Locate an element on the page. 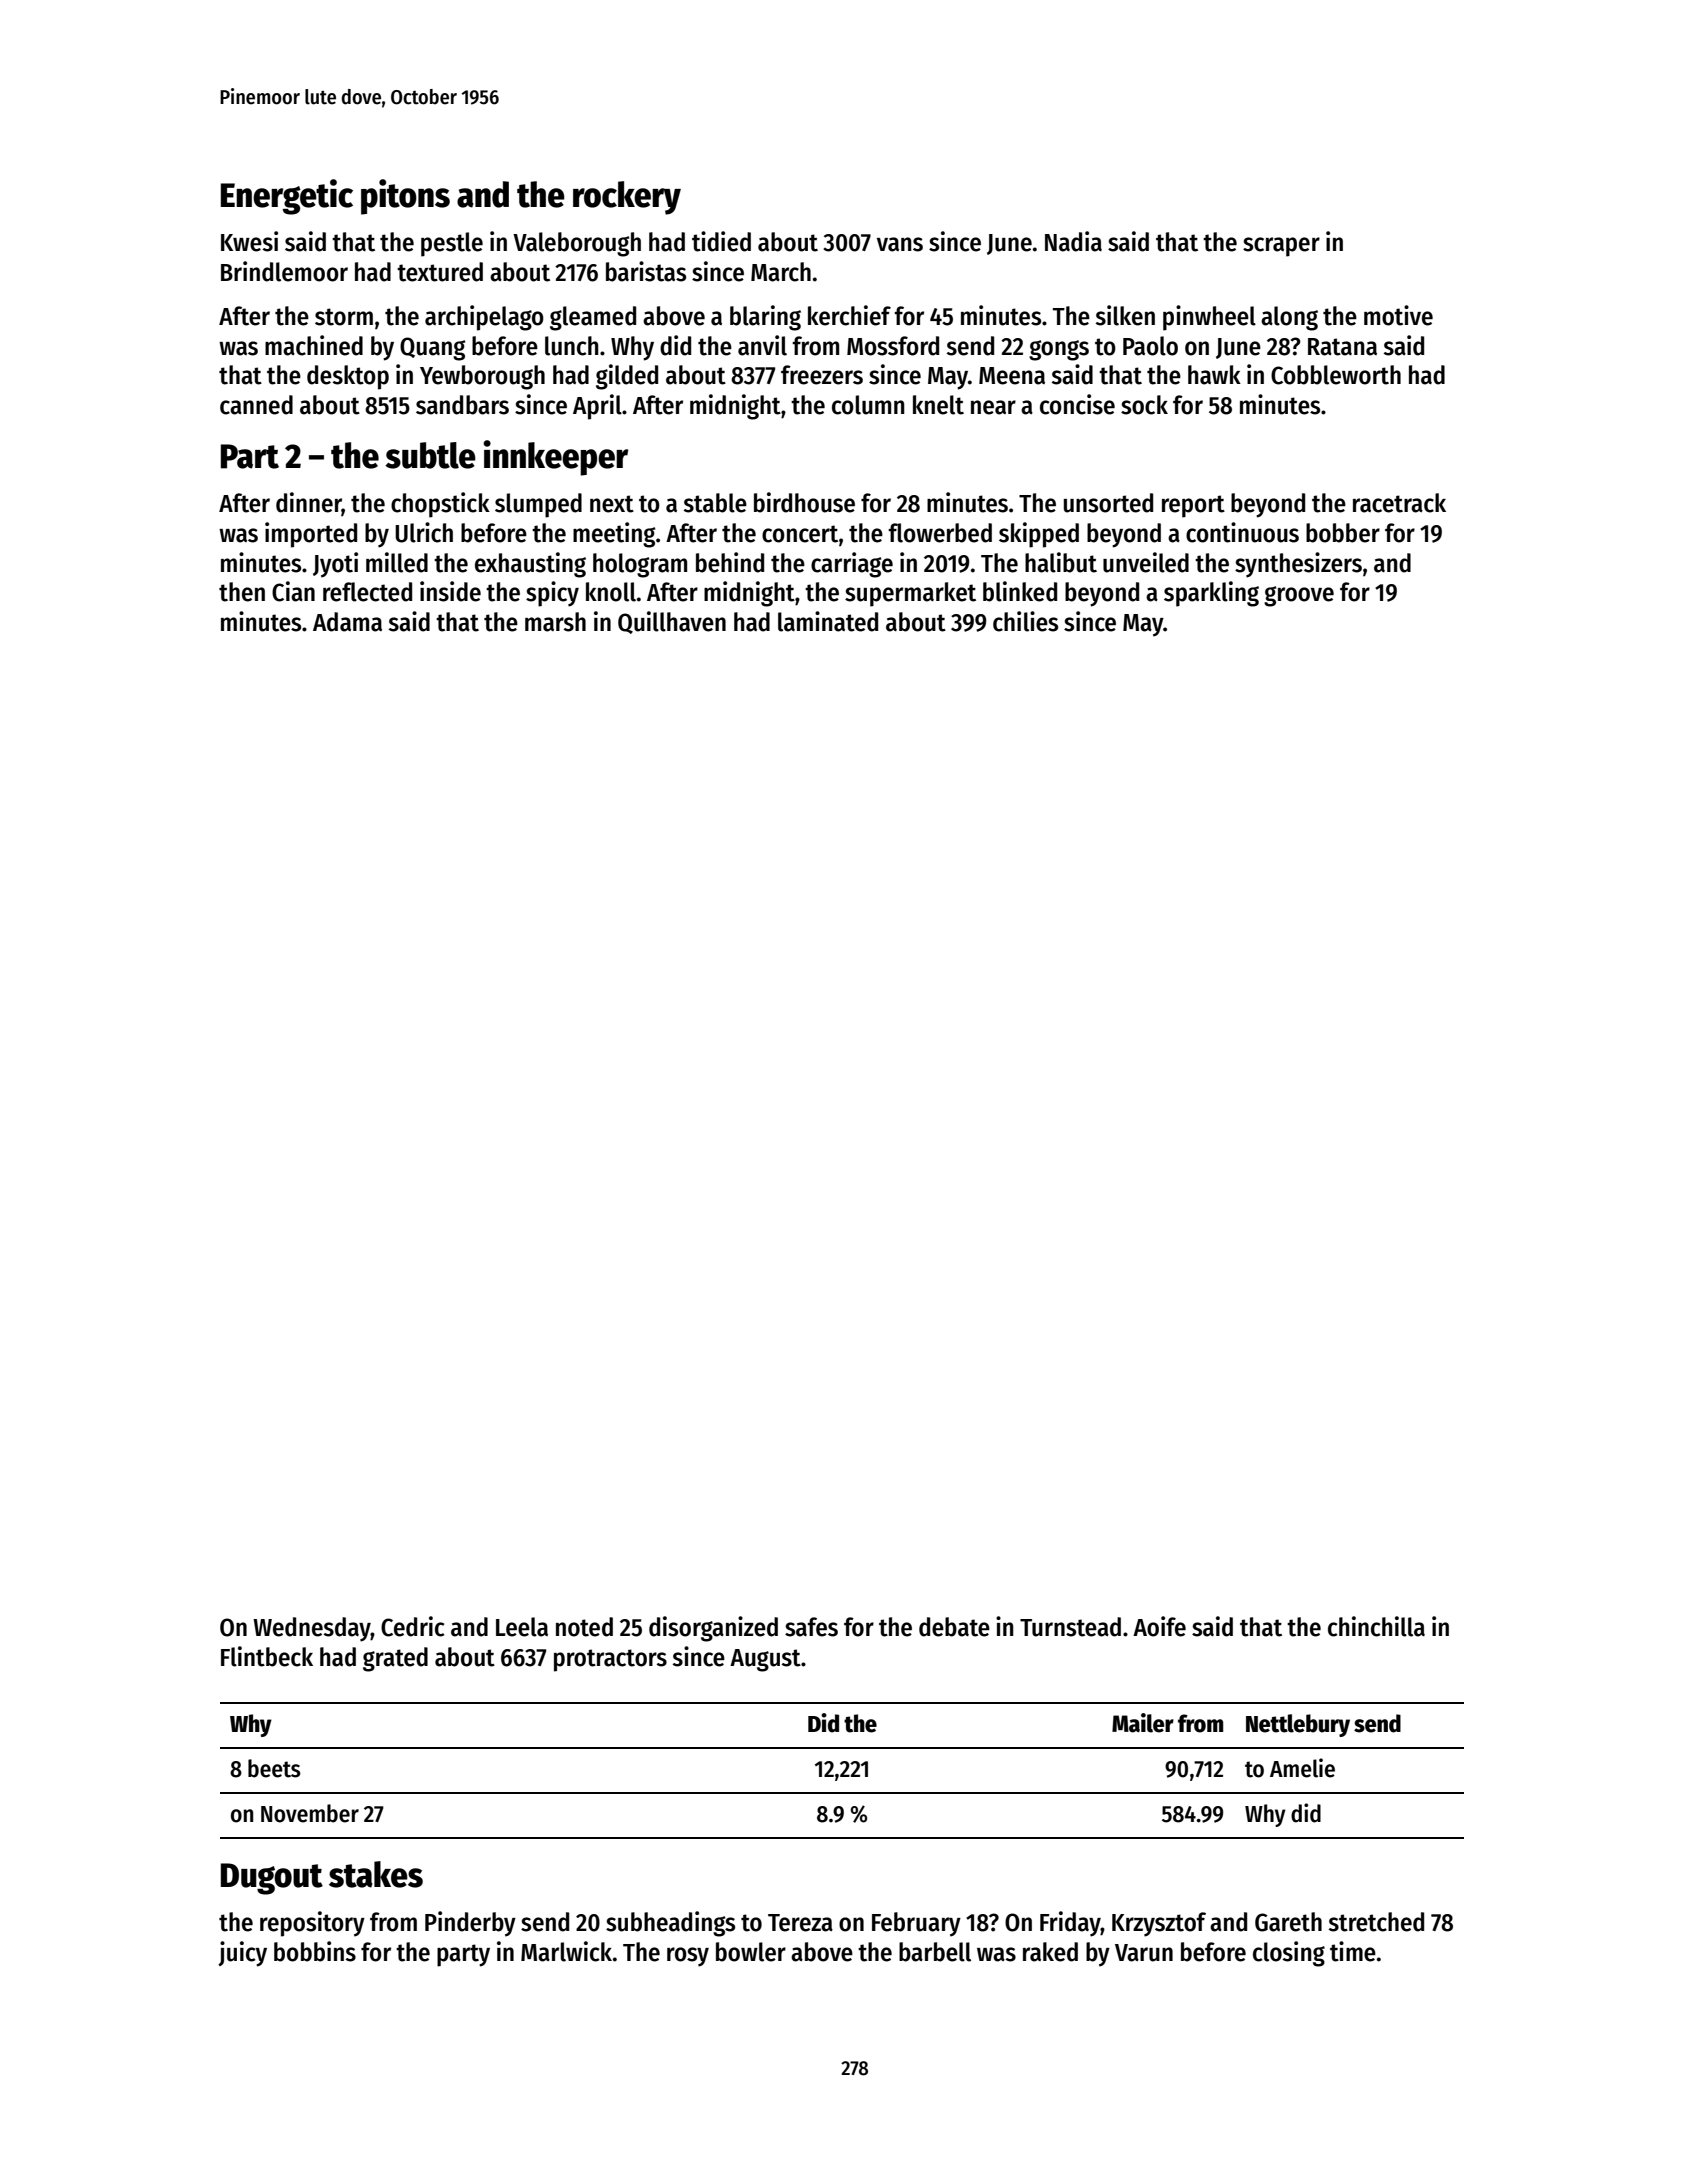  pitons is located at coordinates (405, 197).
